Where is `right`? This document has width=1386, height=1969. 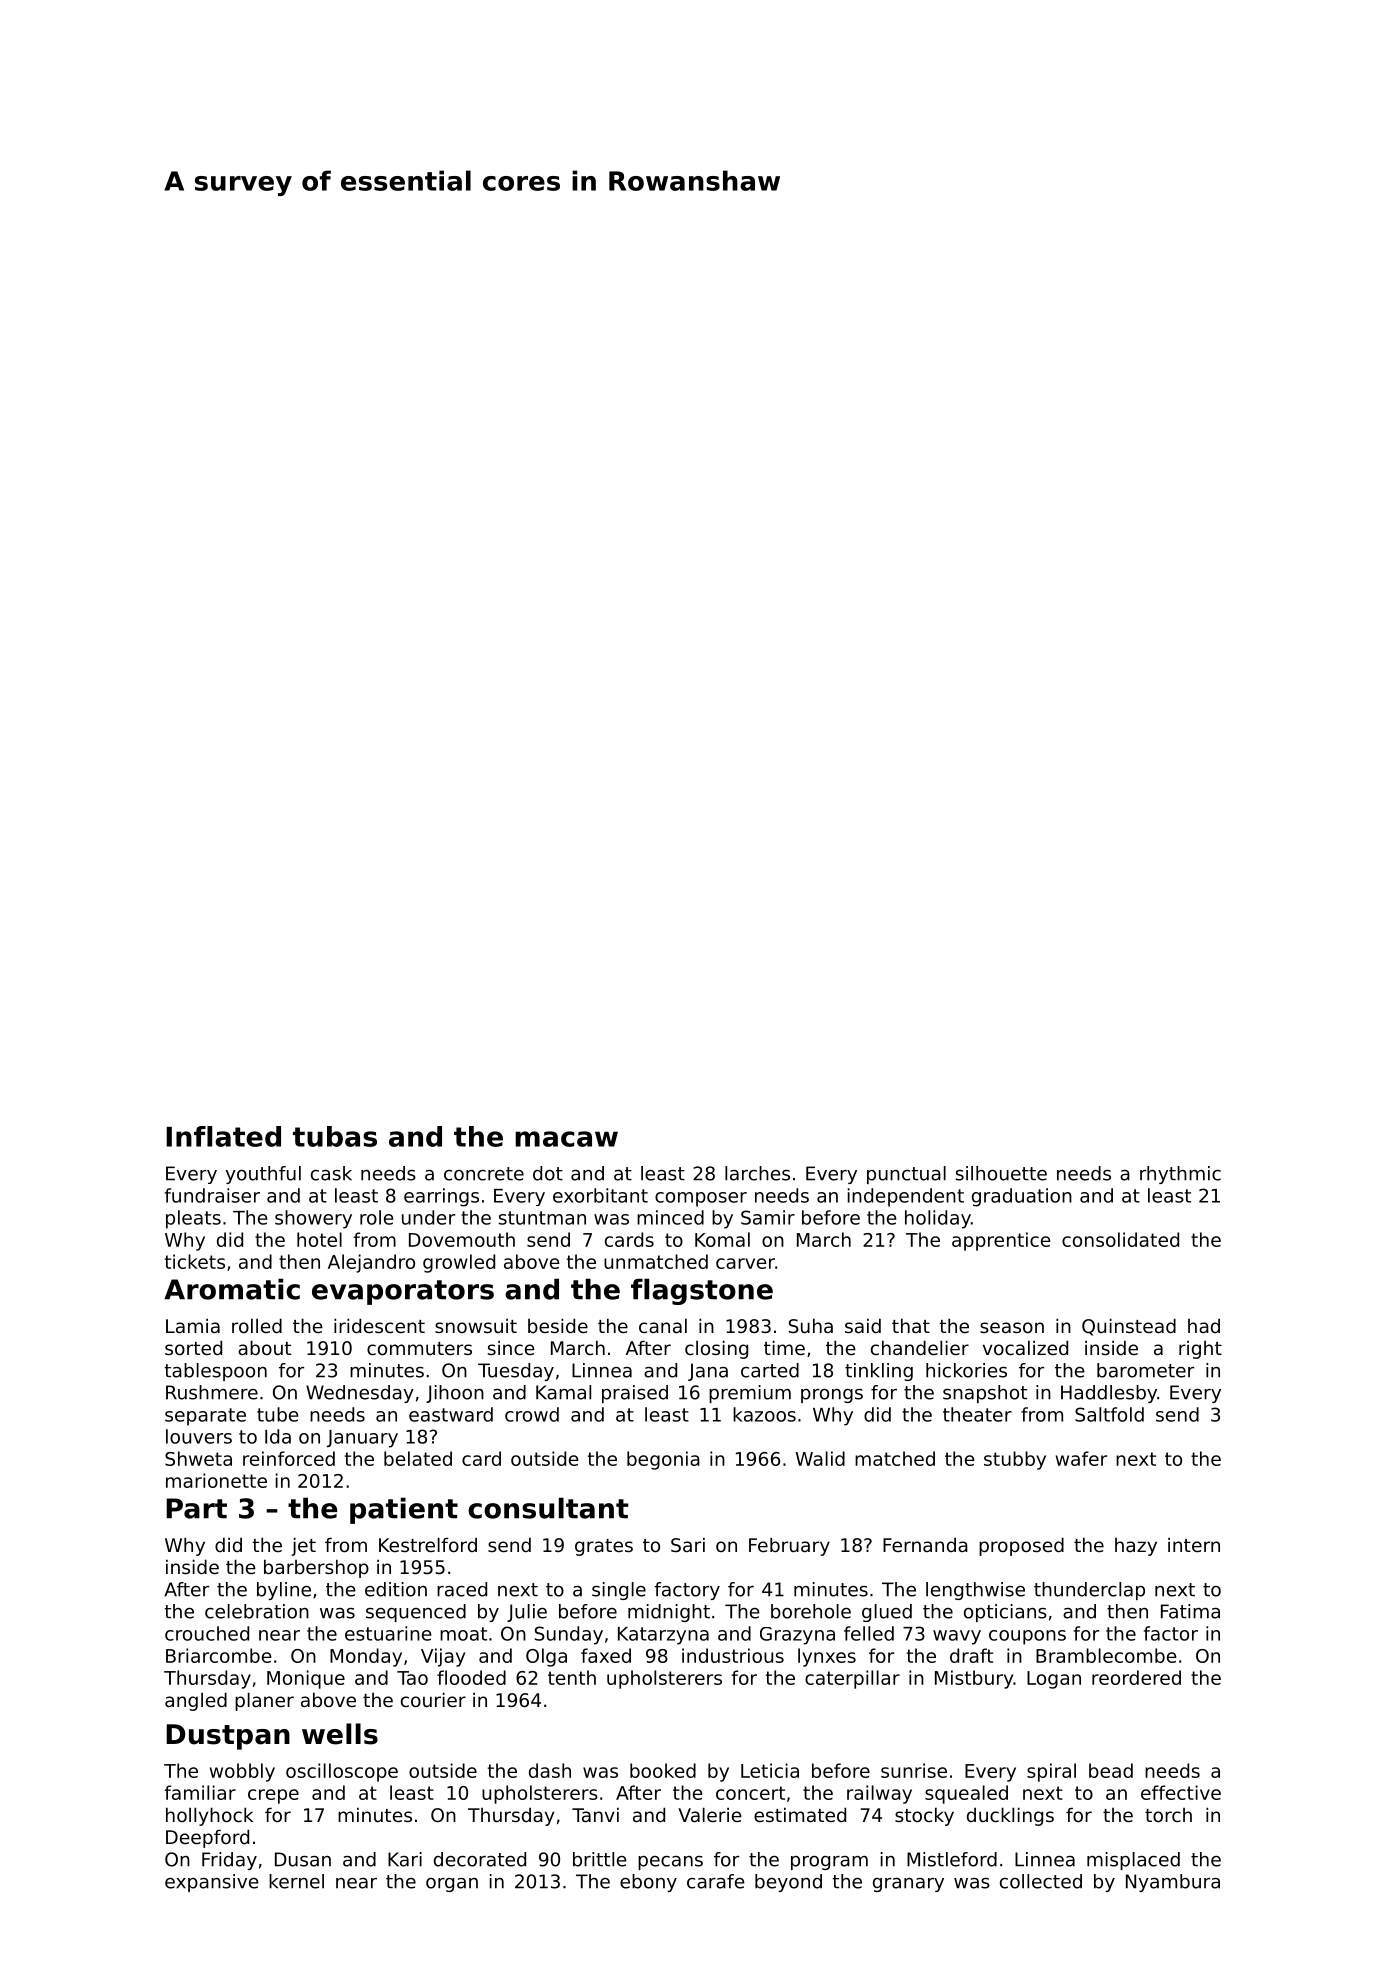
right is located at coordinates (1200, 1350).
